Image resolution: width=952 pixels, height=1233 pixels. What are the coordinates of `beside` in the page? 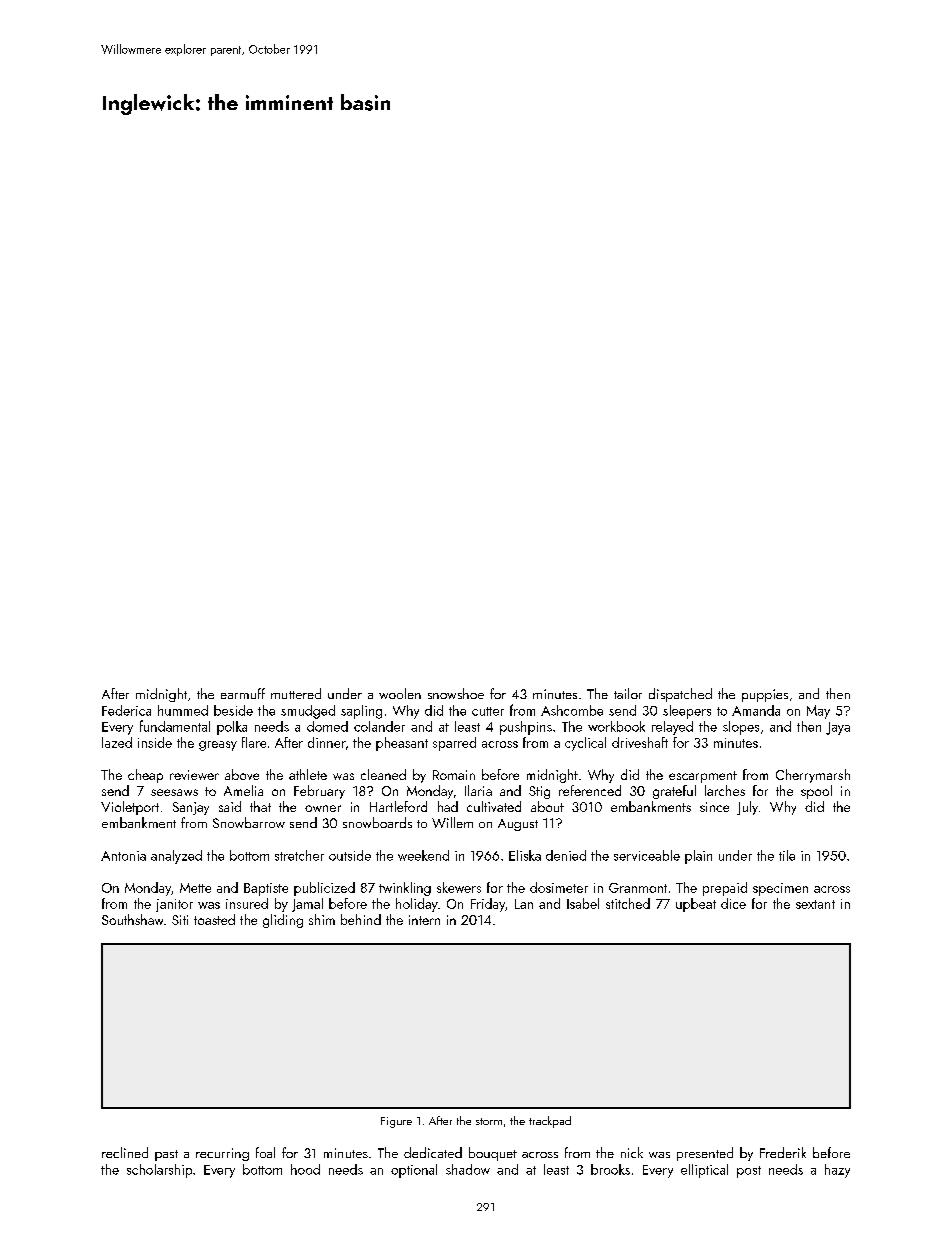 It's located at (233, 710).
